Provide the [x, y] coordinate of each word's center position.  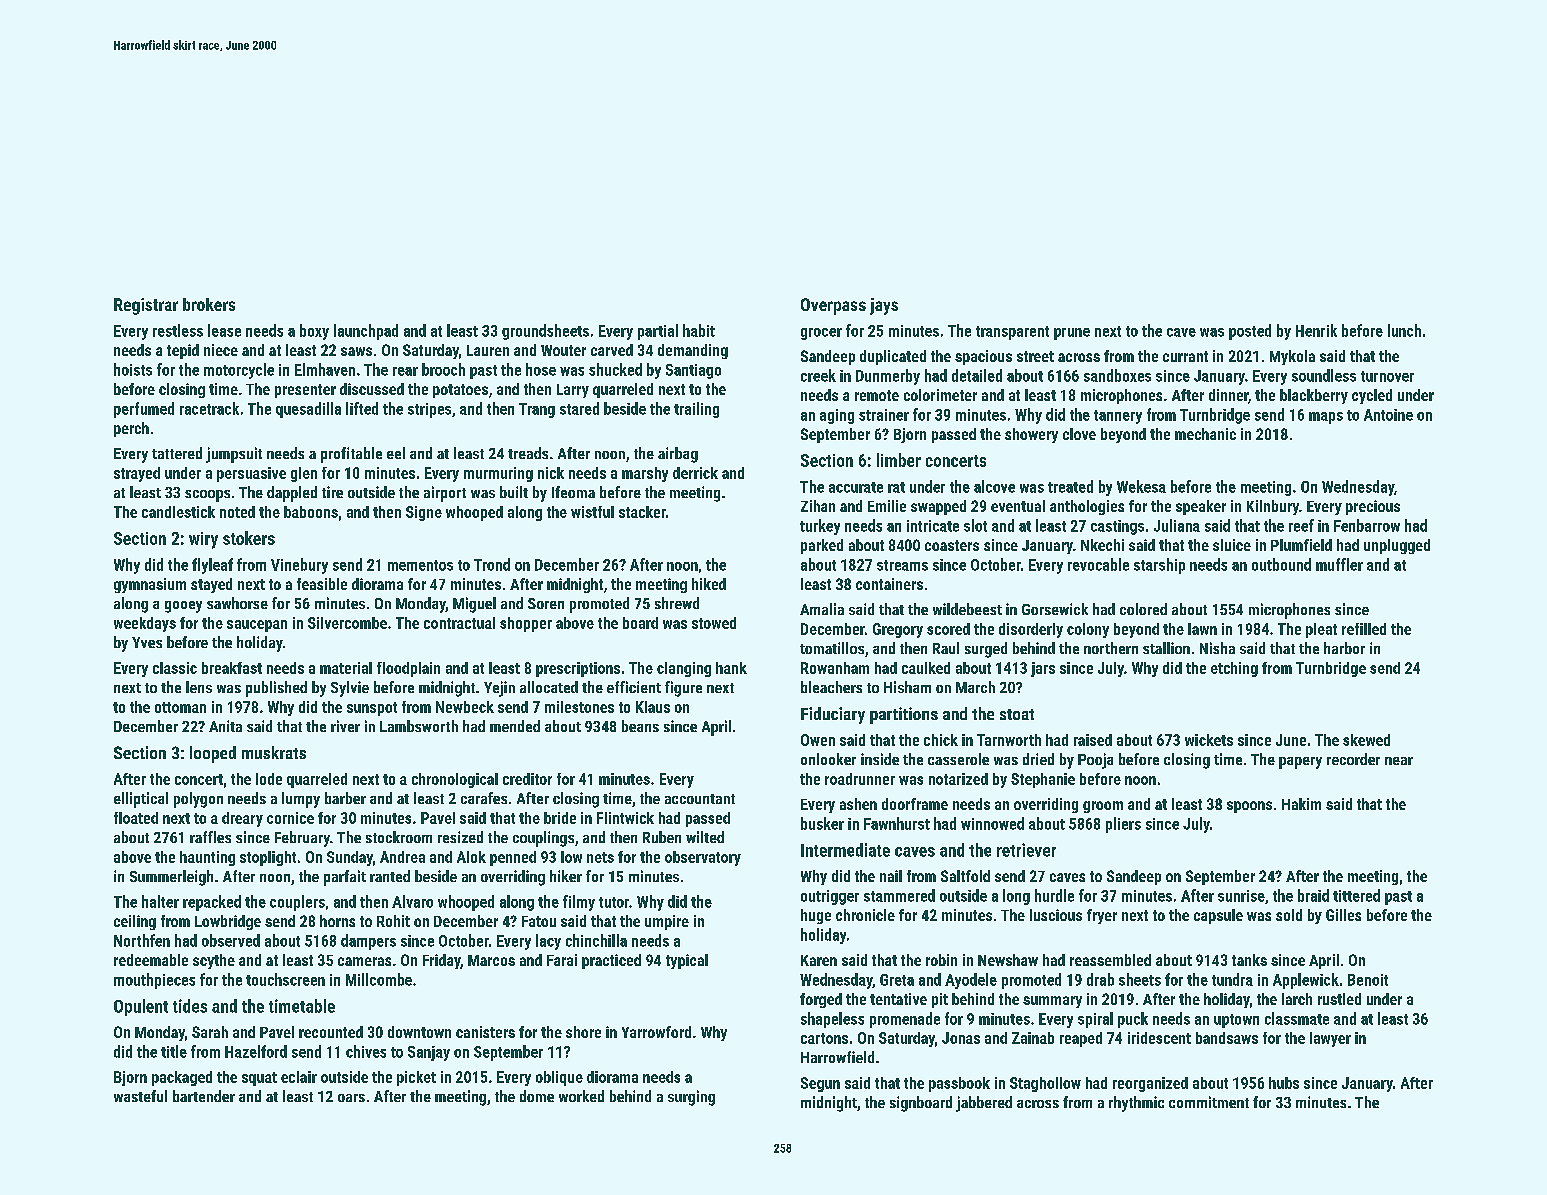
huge [816, 916]
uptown [1236, 1021]
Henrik [1316, 330]
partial [658, 332]
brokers [209, 304]
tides [190, 1006]
